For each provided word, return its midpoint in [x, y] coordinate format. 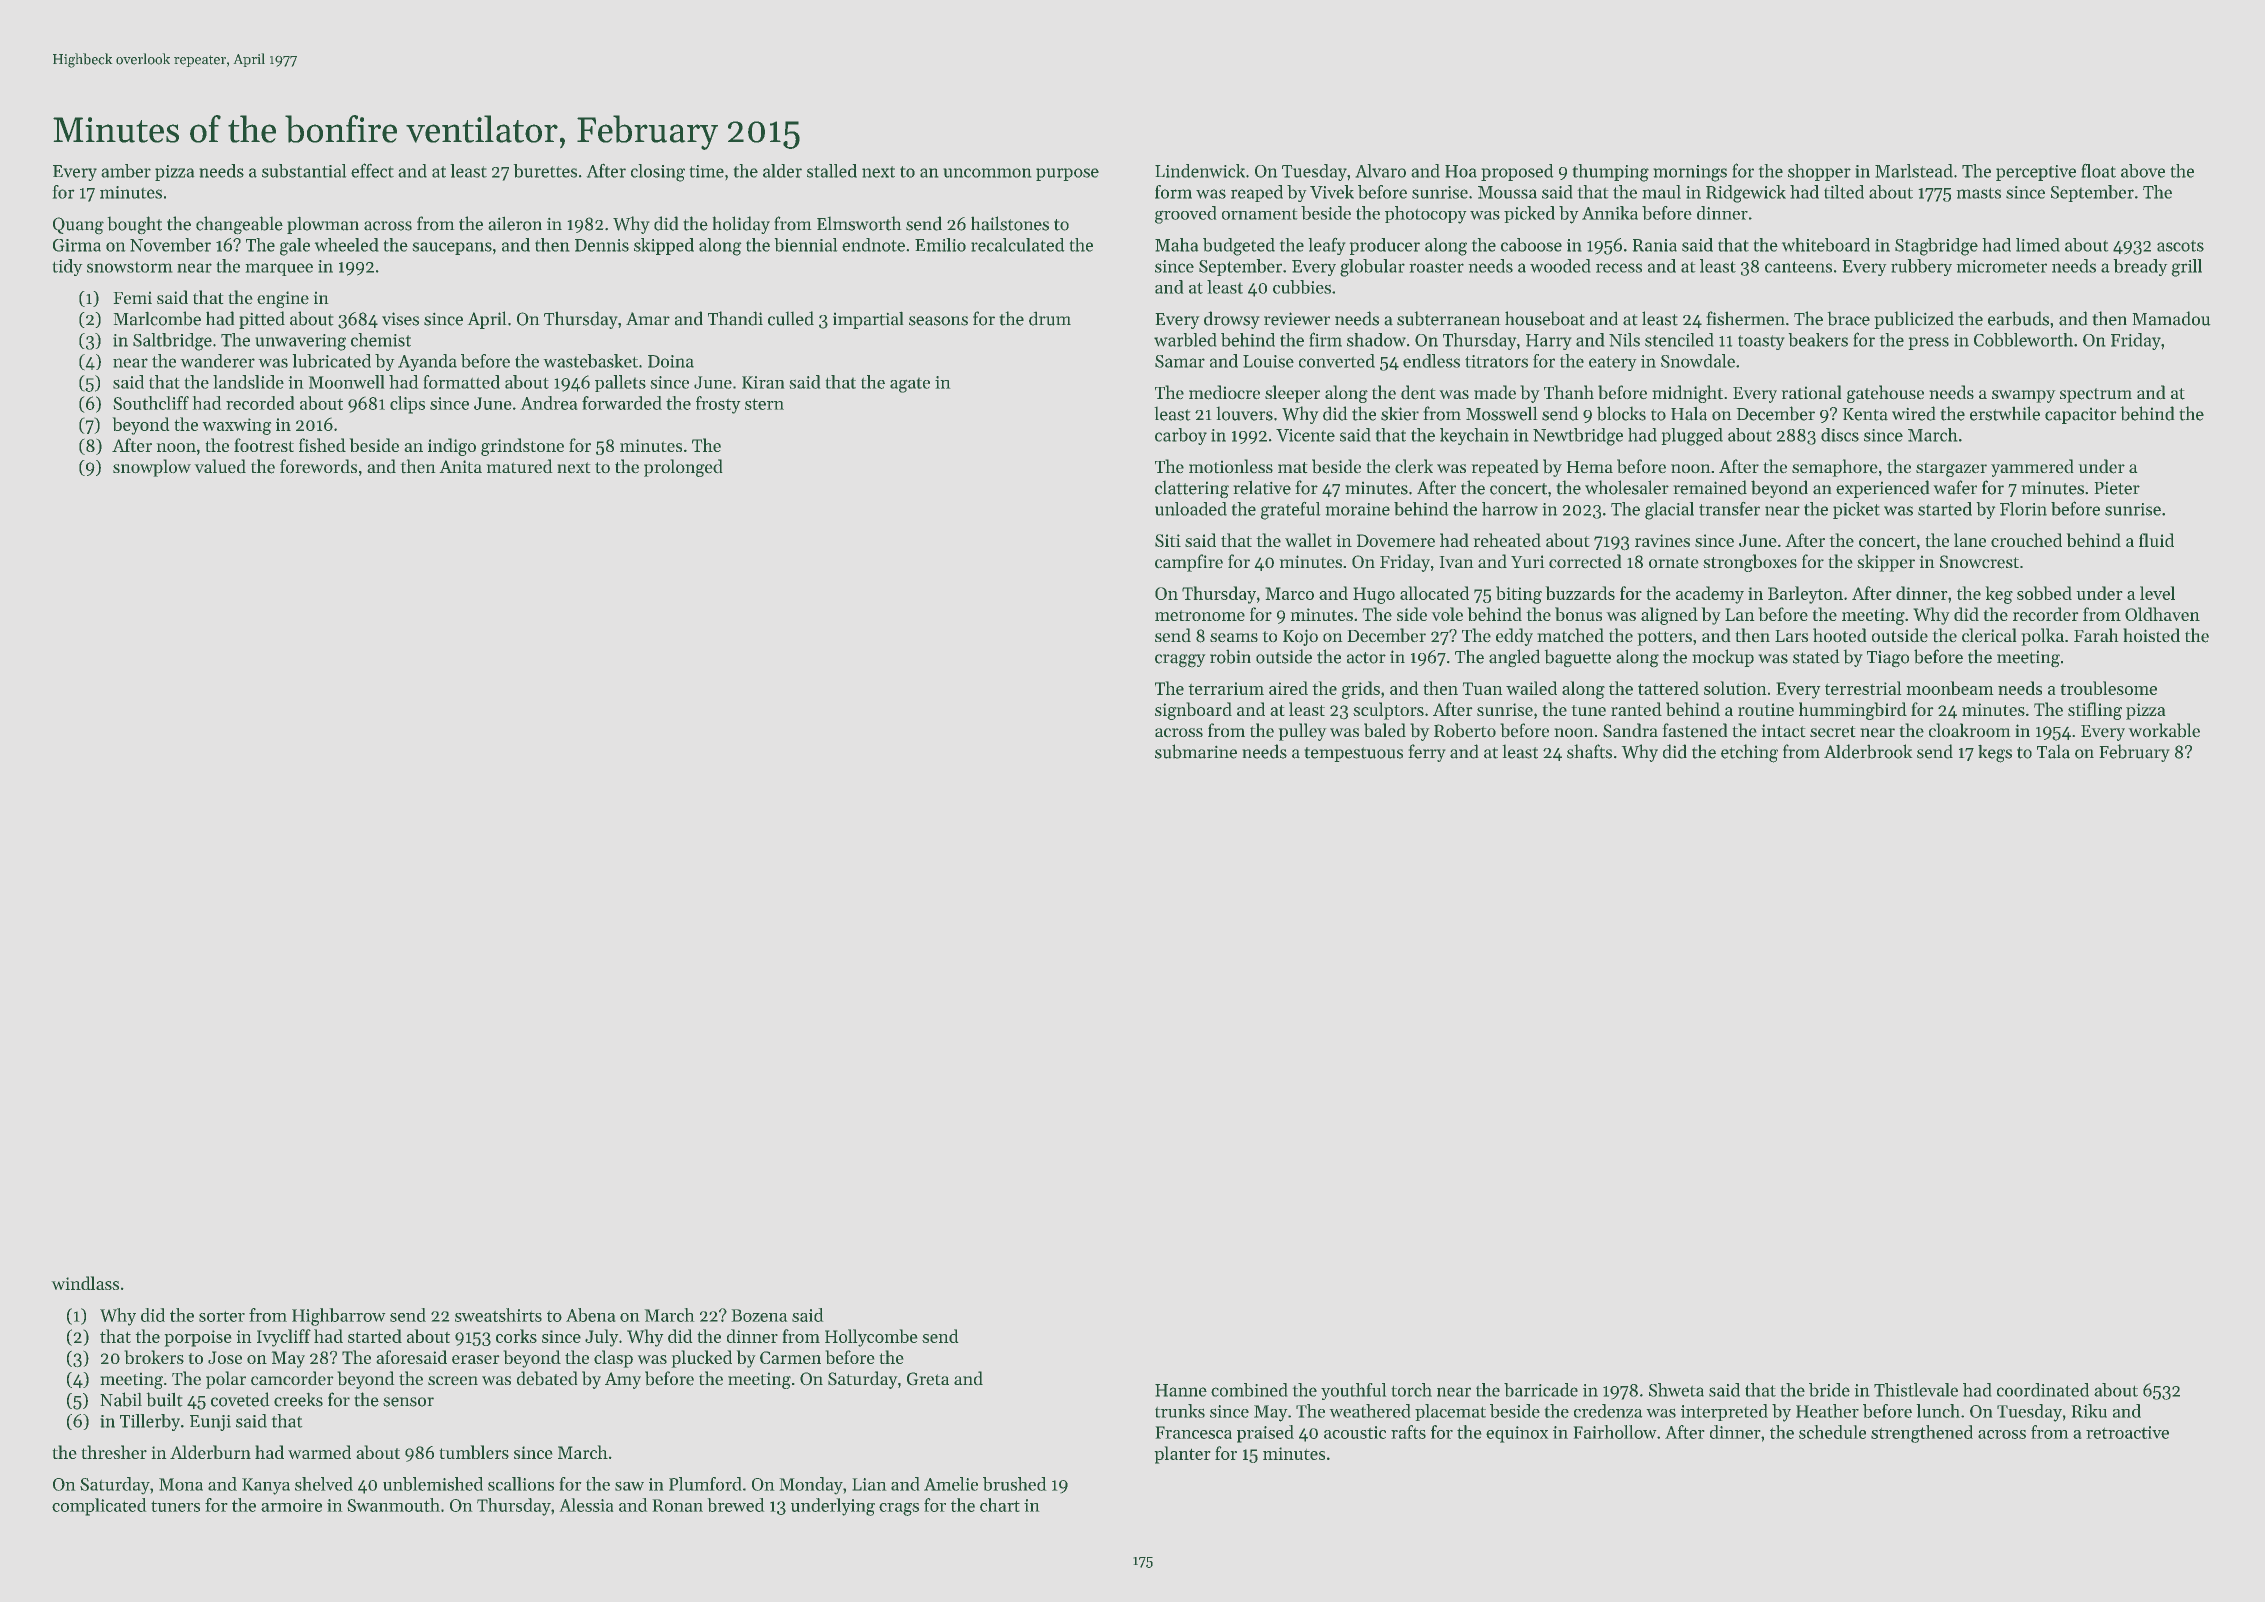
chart [1000, 1505]
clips [407, 405]
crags [899, 1509]
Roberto [1465, 730]
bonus [1578, 614]
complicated [99, 1507]
